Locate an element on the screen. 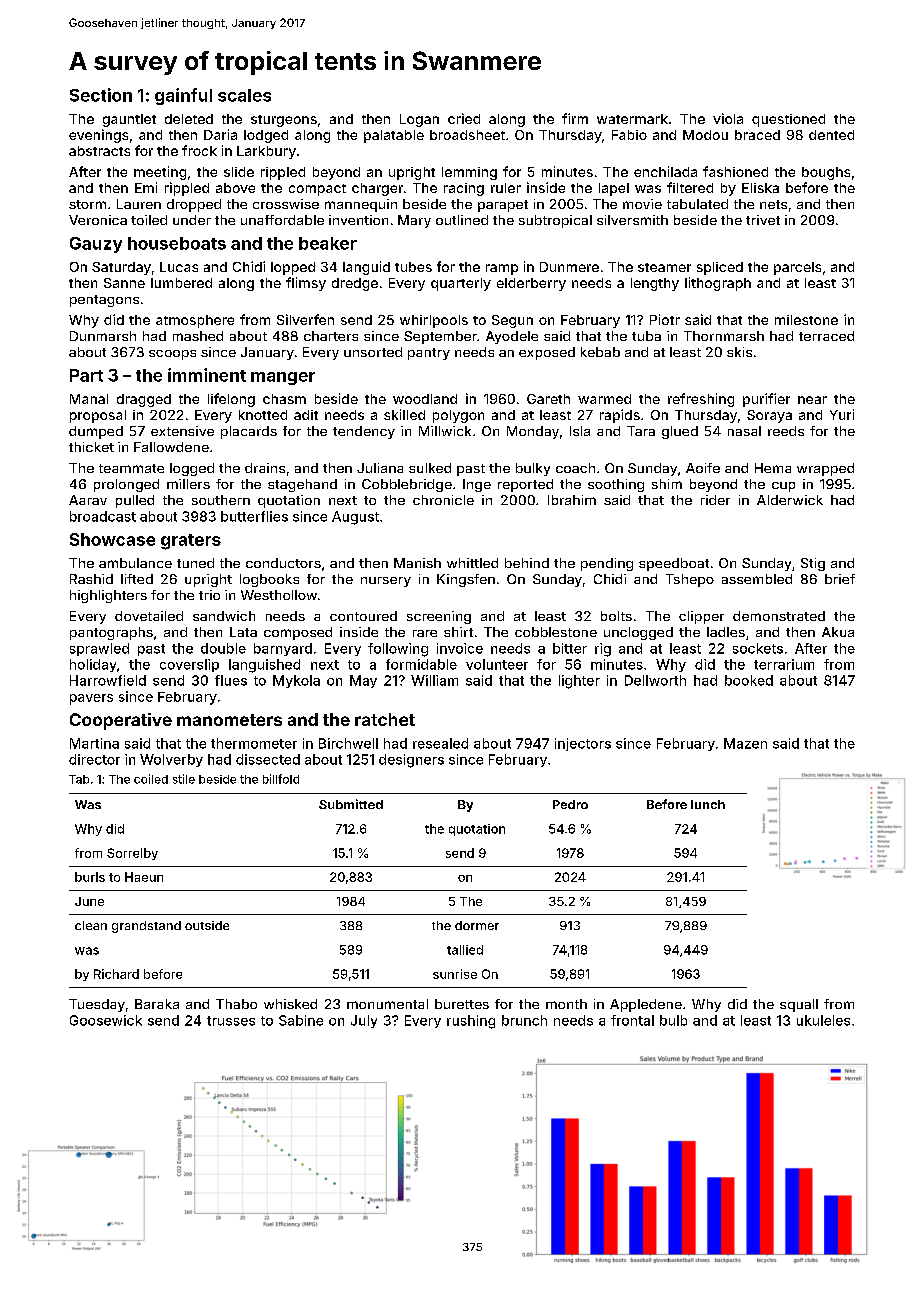 The height and width of the screenshot is (1308, 924). Goosewick is located at coordinates (106, 1020).
